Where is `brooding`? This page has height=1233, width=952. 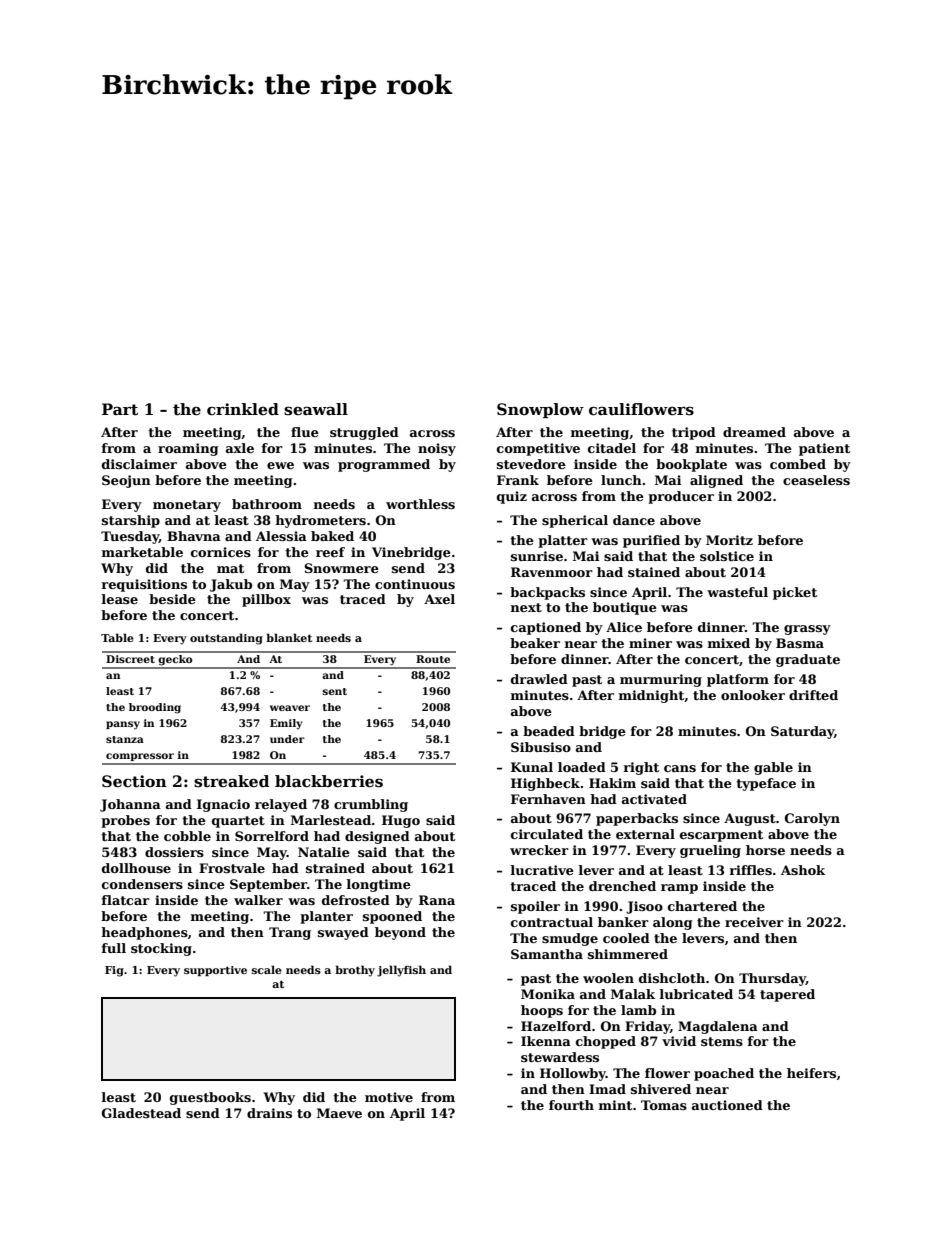 brooding is located at coordinates (155, 708).
